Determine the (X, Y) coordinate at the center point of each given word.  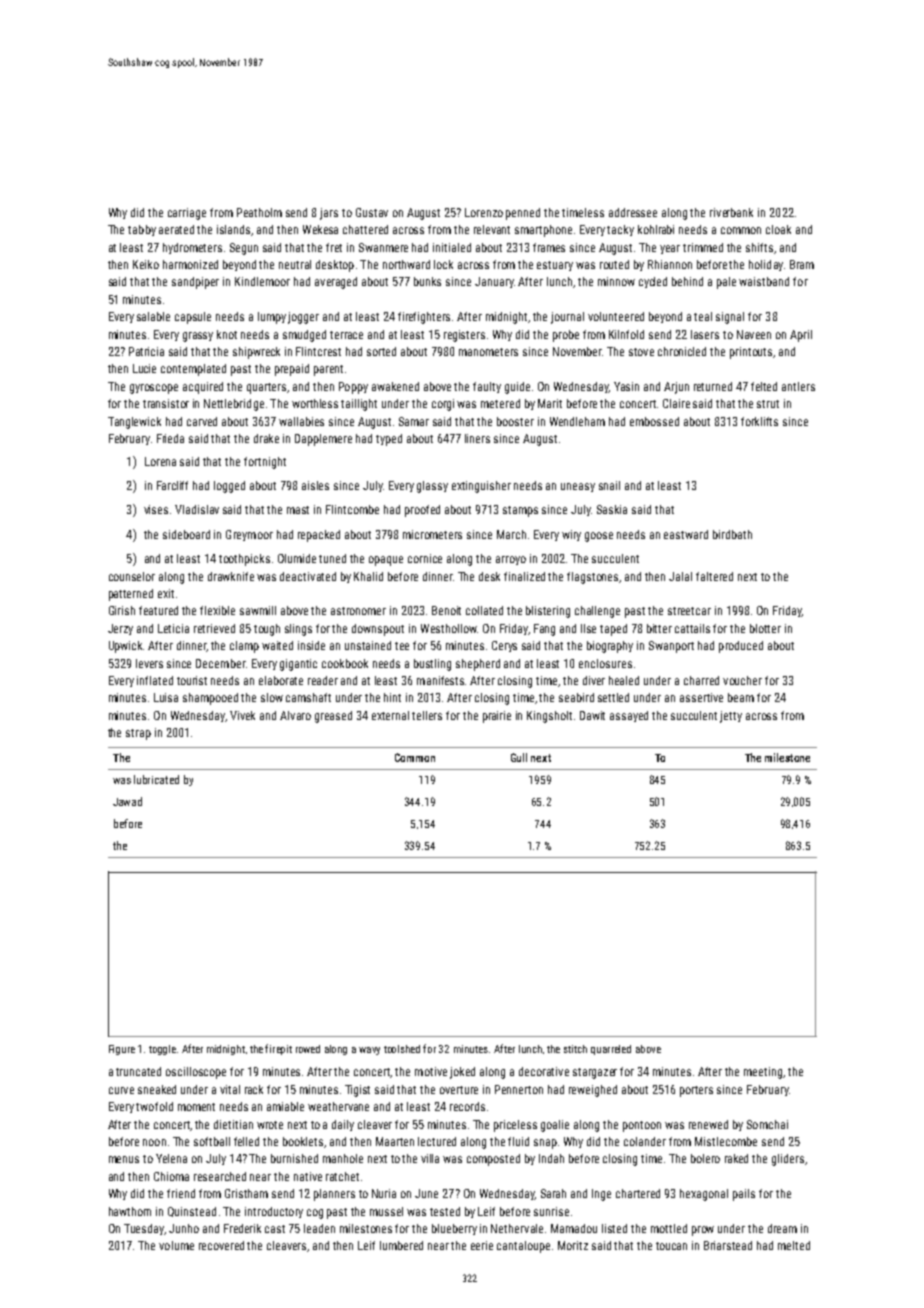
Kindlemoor (262, 281)
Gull (519, 757)
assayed (629, 716)
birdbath (732, 534)
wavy (369, 1051)
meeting (763, 1073)
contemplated (193, 370)
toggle (162, 1050)
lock (443, 264)
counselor (132, 576)
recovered (221, 1245)
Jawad (127, 801)
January (494, 282)
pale (726, 283)
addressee (633, 212)
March (511, 534)
